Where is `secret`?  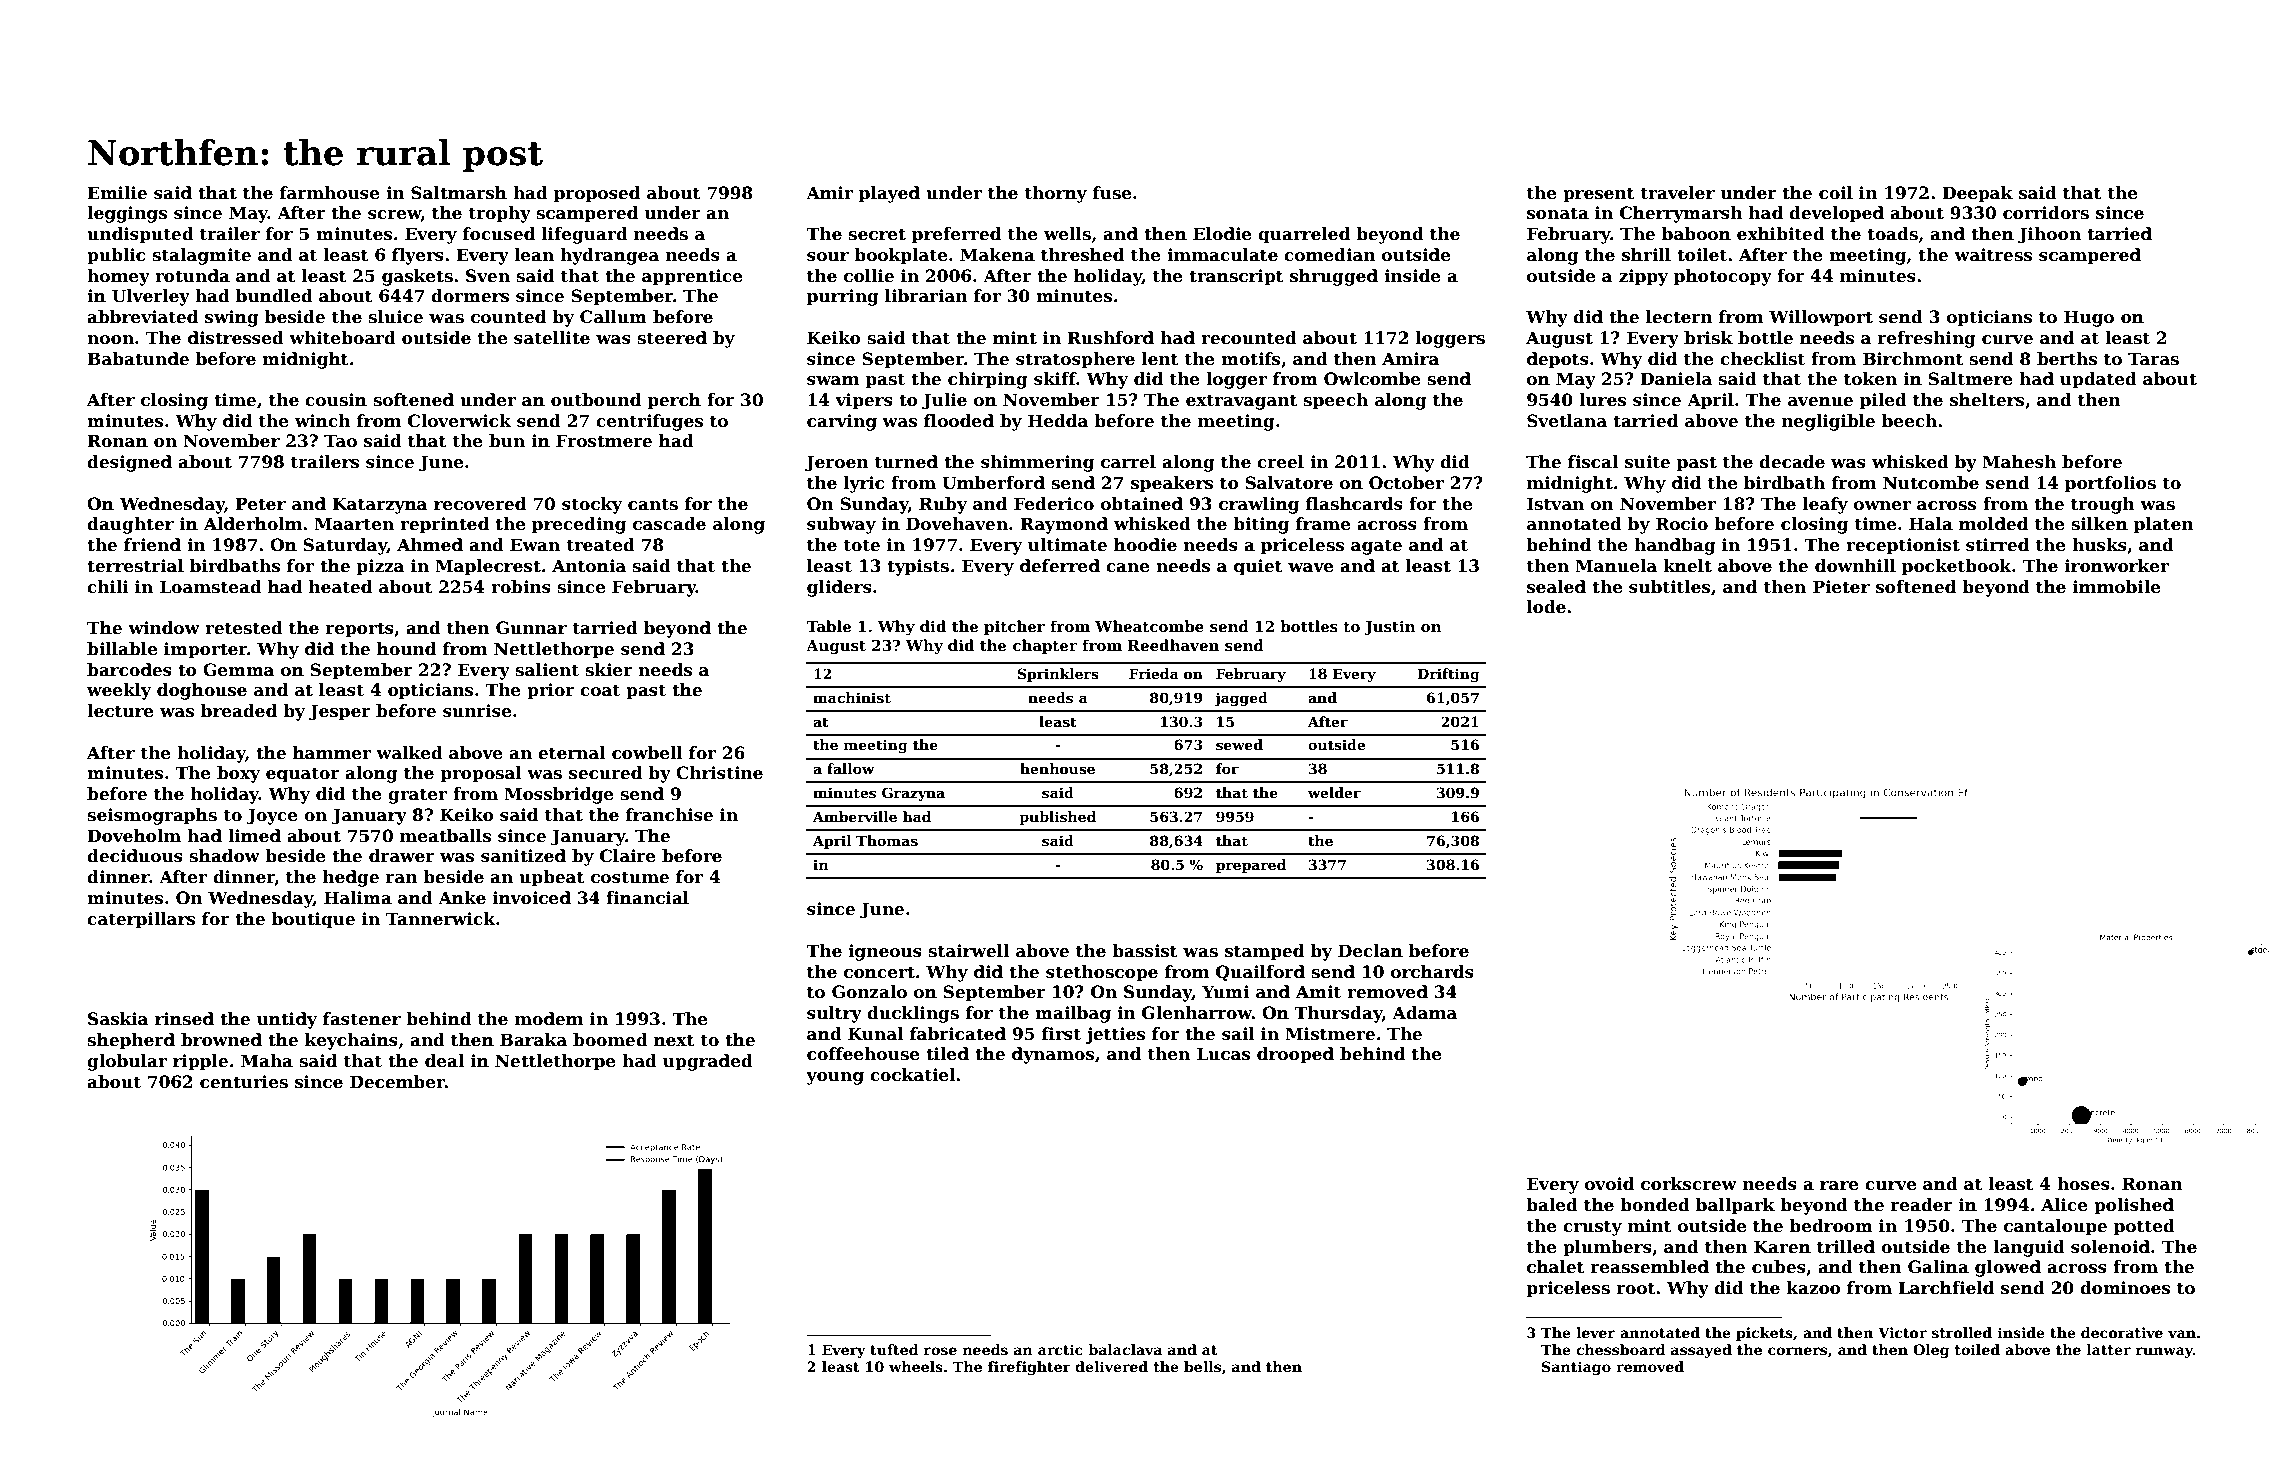 secret is located at coordinates (877, 234).
